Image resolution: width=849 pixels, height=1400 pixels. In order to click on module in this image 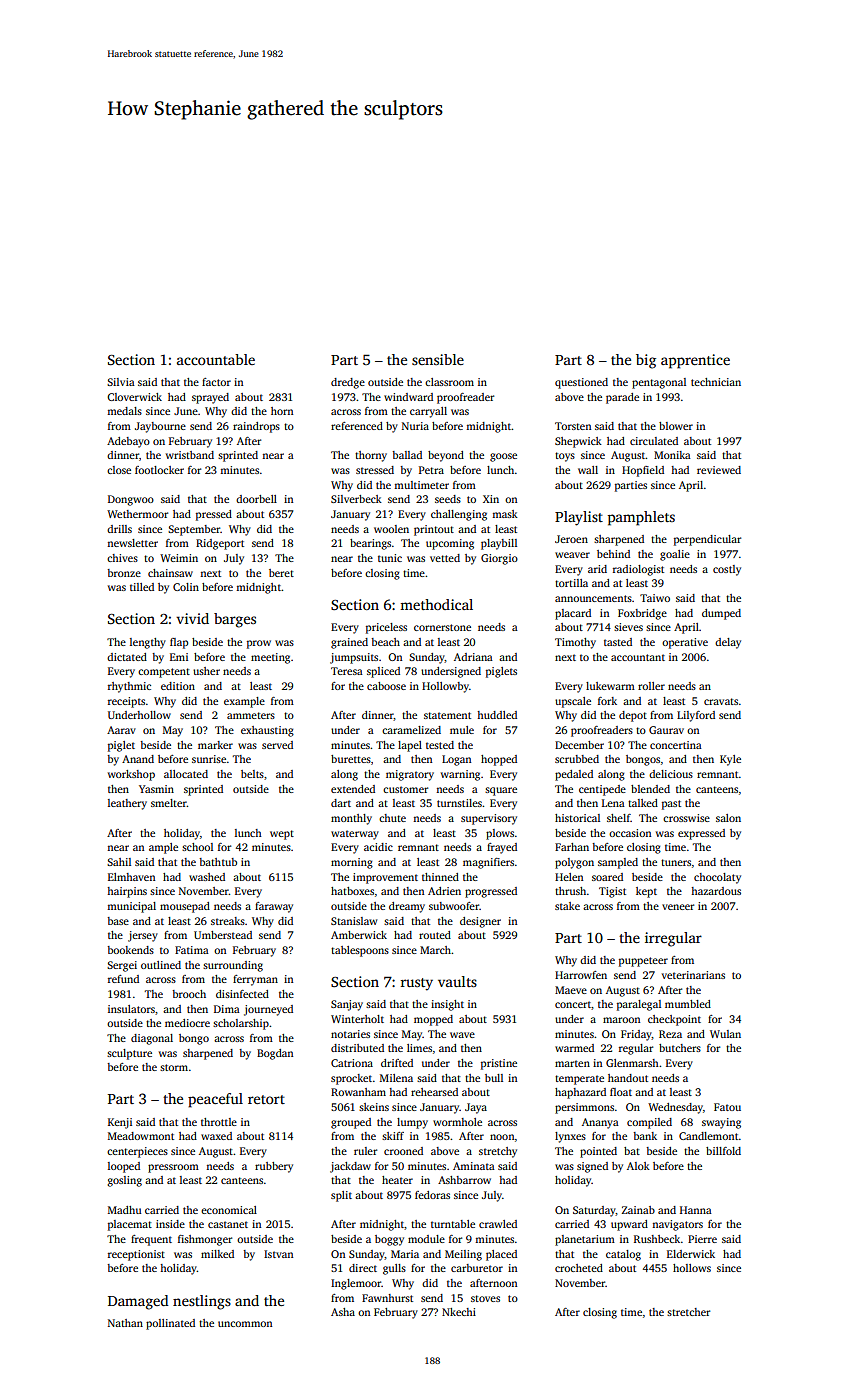, I will do `click(426, 1239)`.
